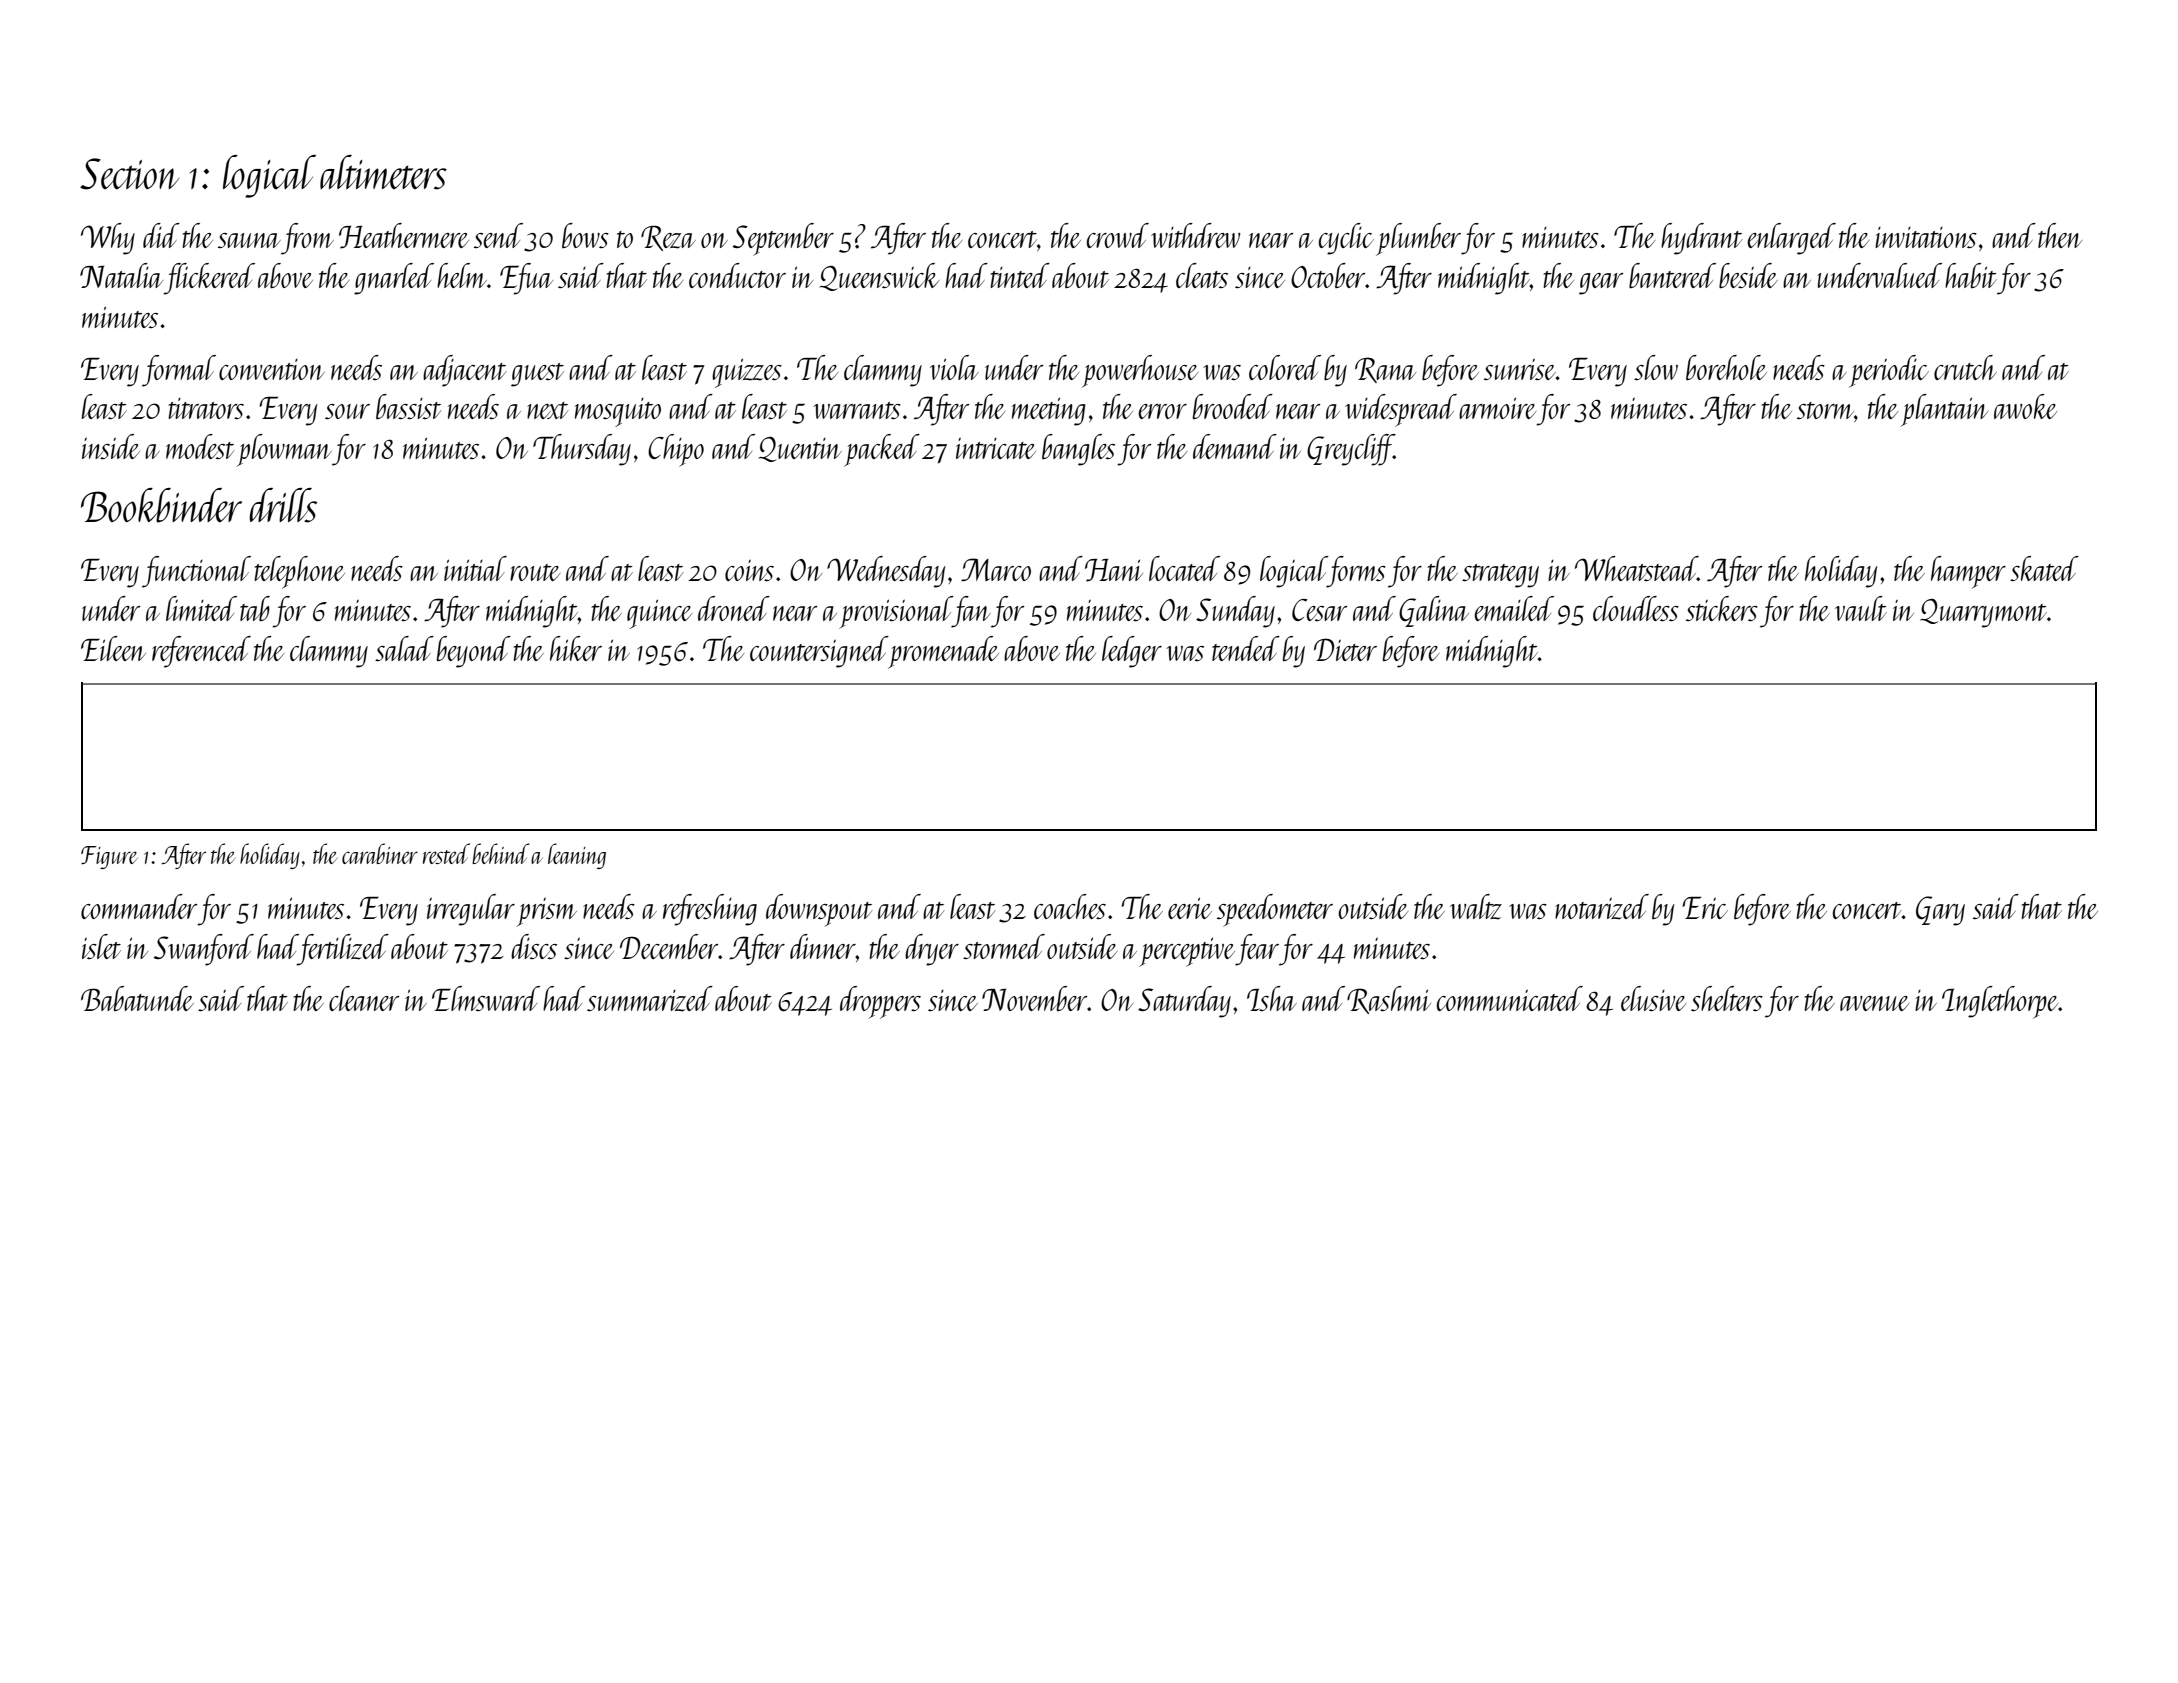 The width and height of the screenshot is (2178, 1683). Describe the element at coordinates (206, 408) in the screenshot. I see `titrators` at that location.
